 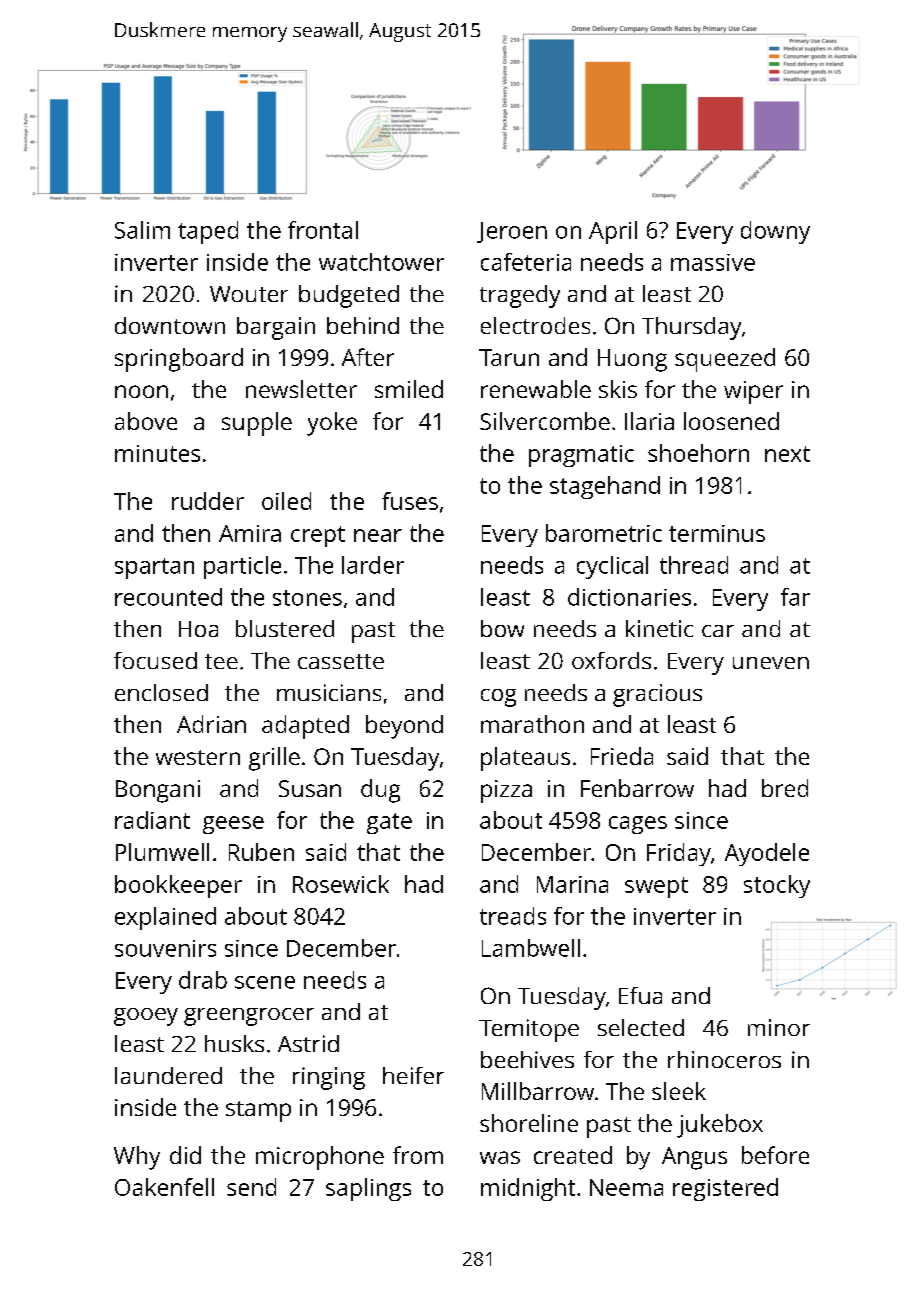 I want to click on registered, so click(x=725, y=1189).
